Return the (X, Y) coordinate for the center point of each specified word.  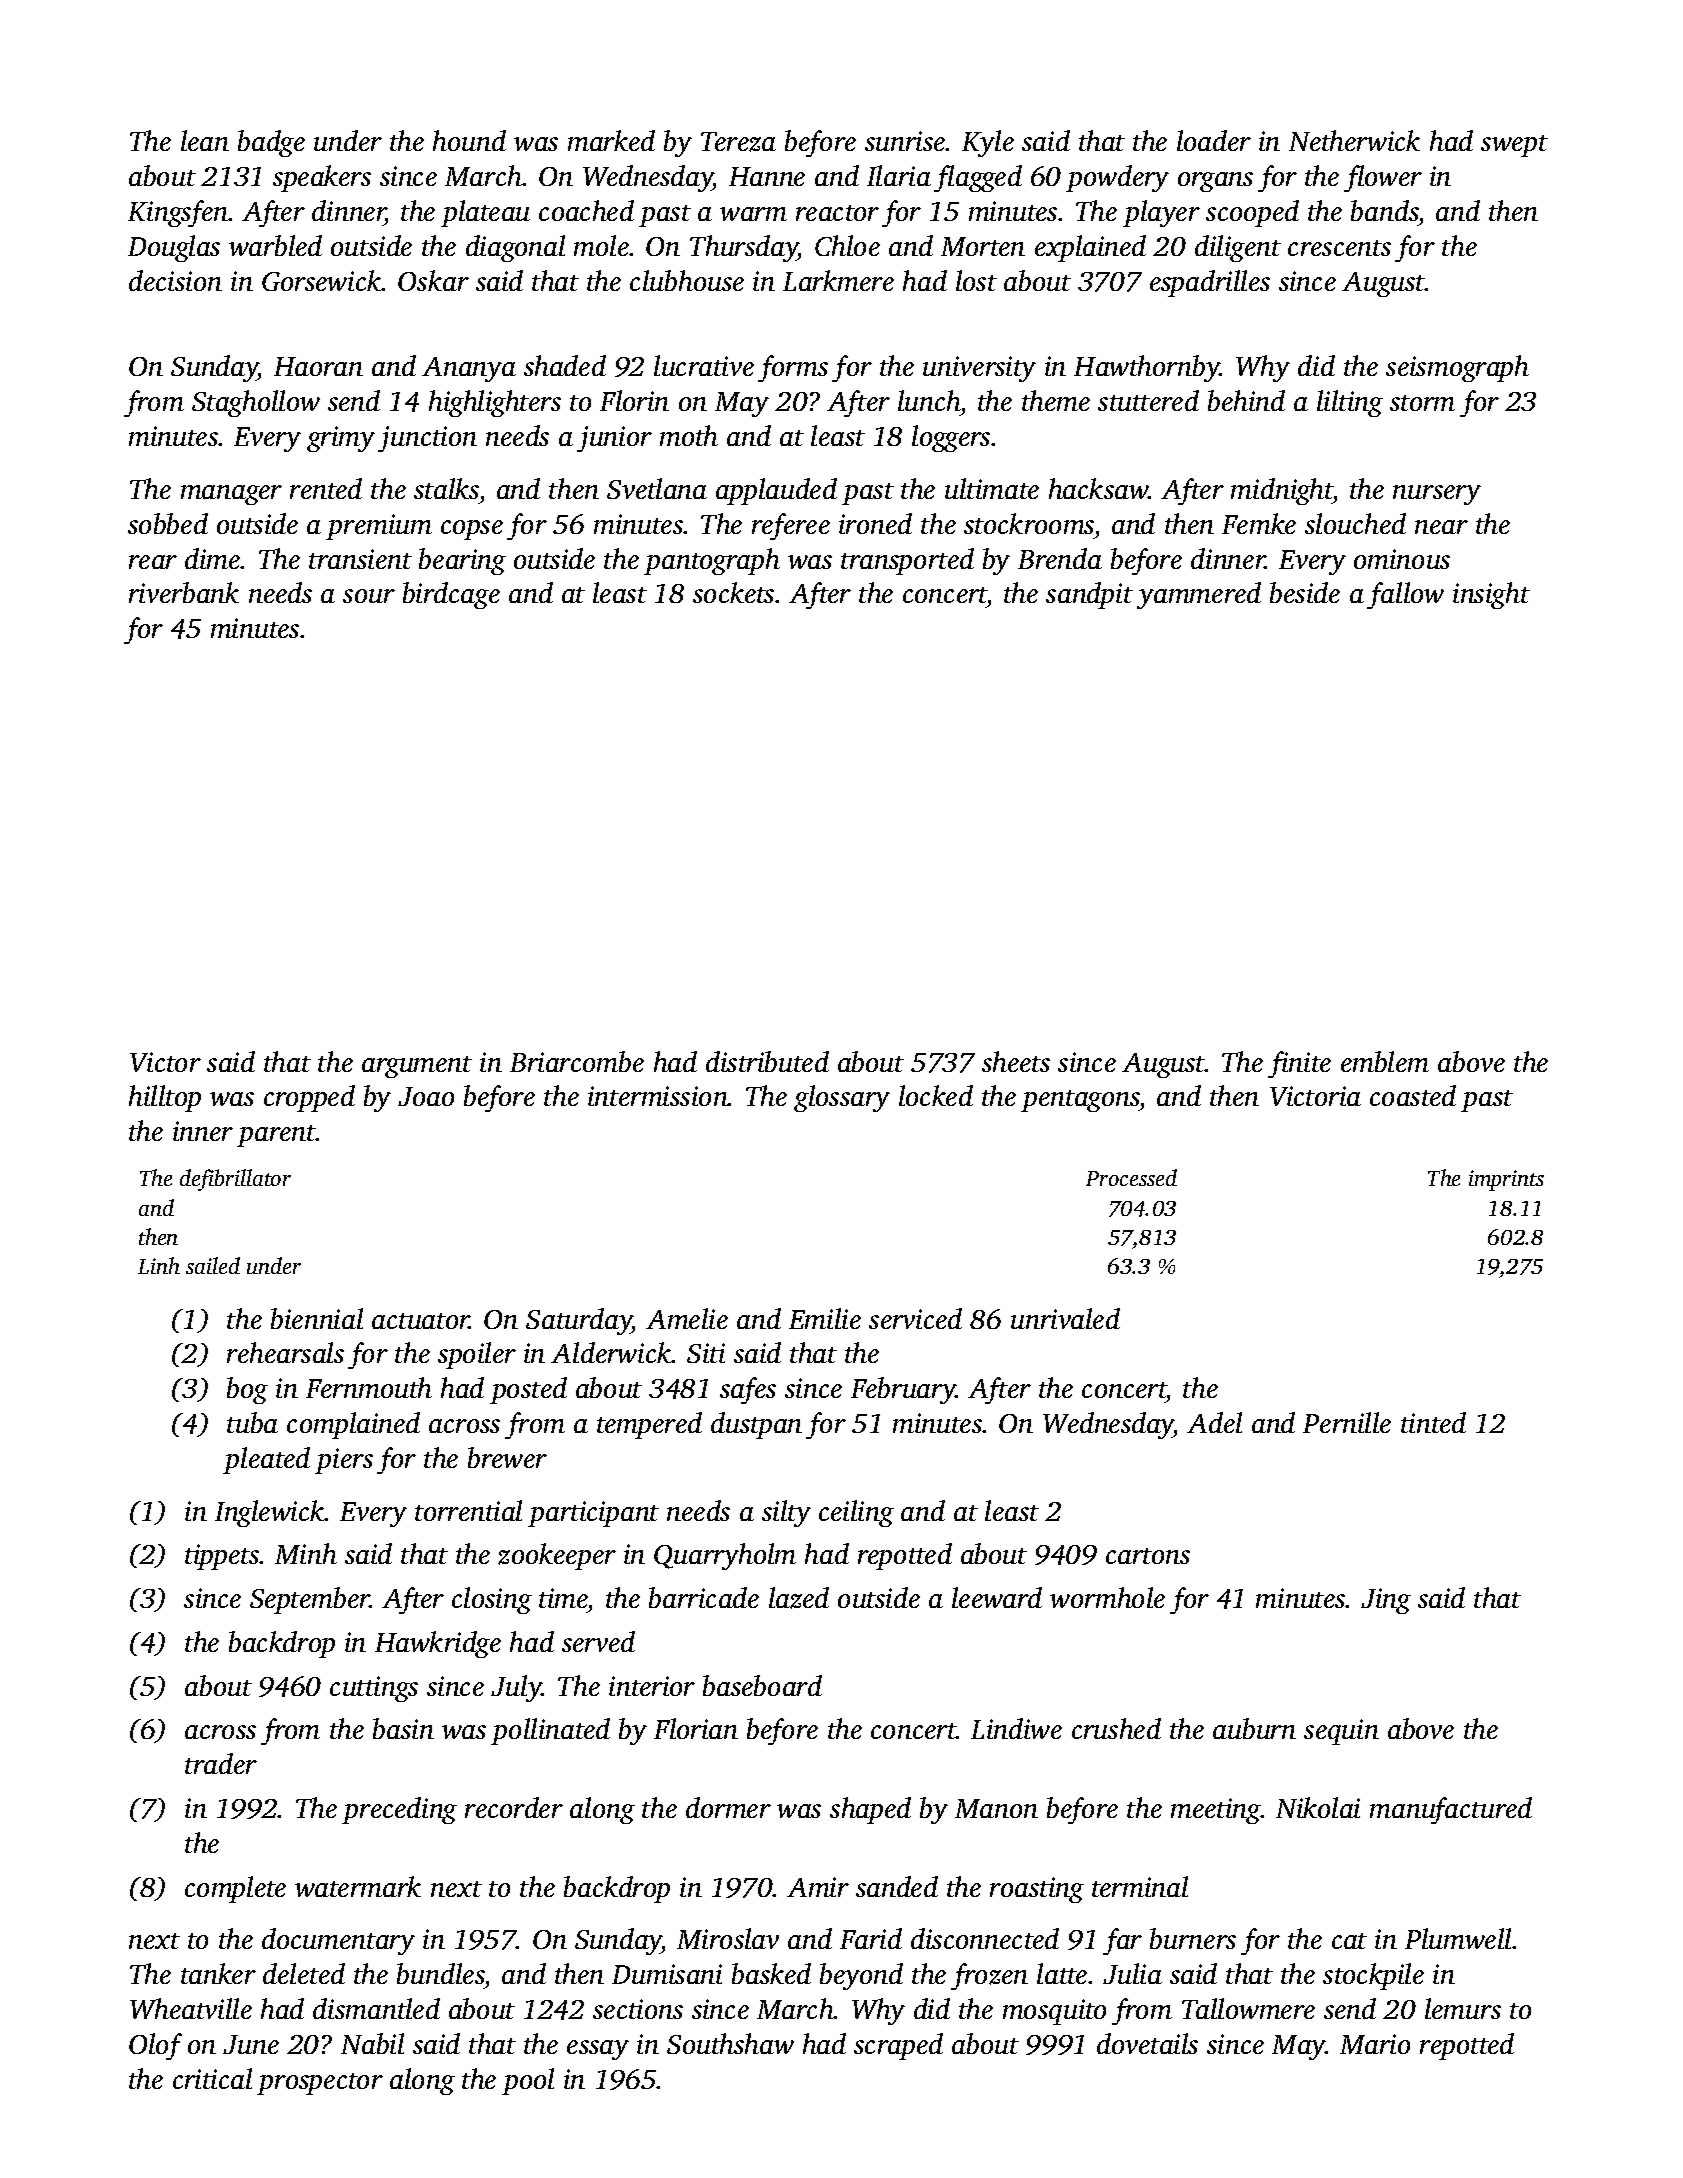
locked (936, 1095)
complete (235, 1889)
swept (1514, 146)
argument (417, 1067)
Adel (1214, 1422)
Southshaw (730, 2043)
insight (1491, 595)
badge (271, 143)
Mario (1375, 2044)
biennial (317, 1318)
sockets (733, 592)
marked (611, 140)
